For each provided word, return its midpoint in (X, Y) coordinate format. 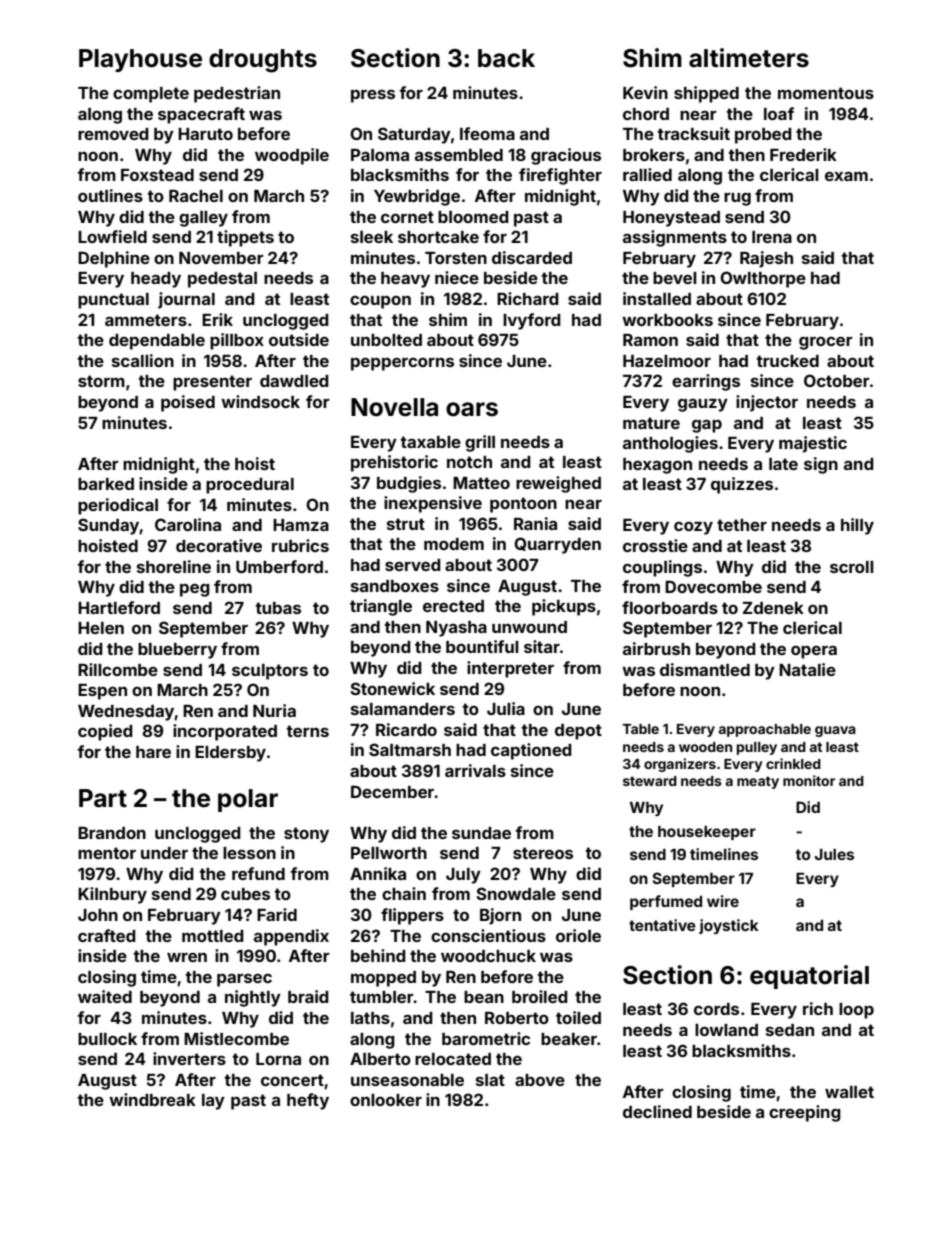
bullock (107, 1039)
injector (767, 403)
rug (737, 199)
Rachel (196, 196)
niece (457, 277)
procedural (250, 486)
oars (472, 409)
